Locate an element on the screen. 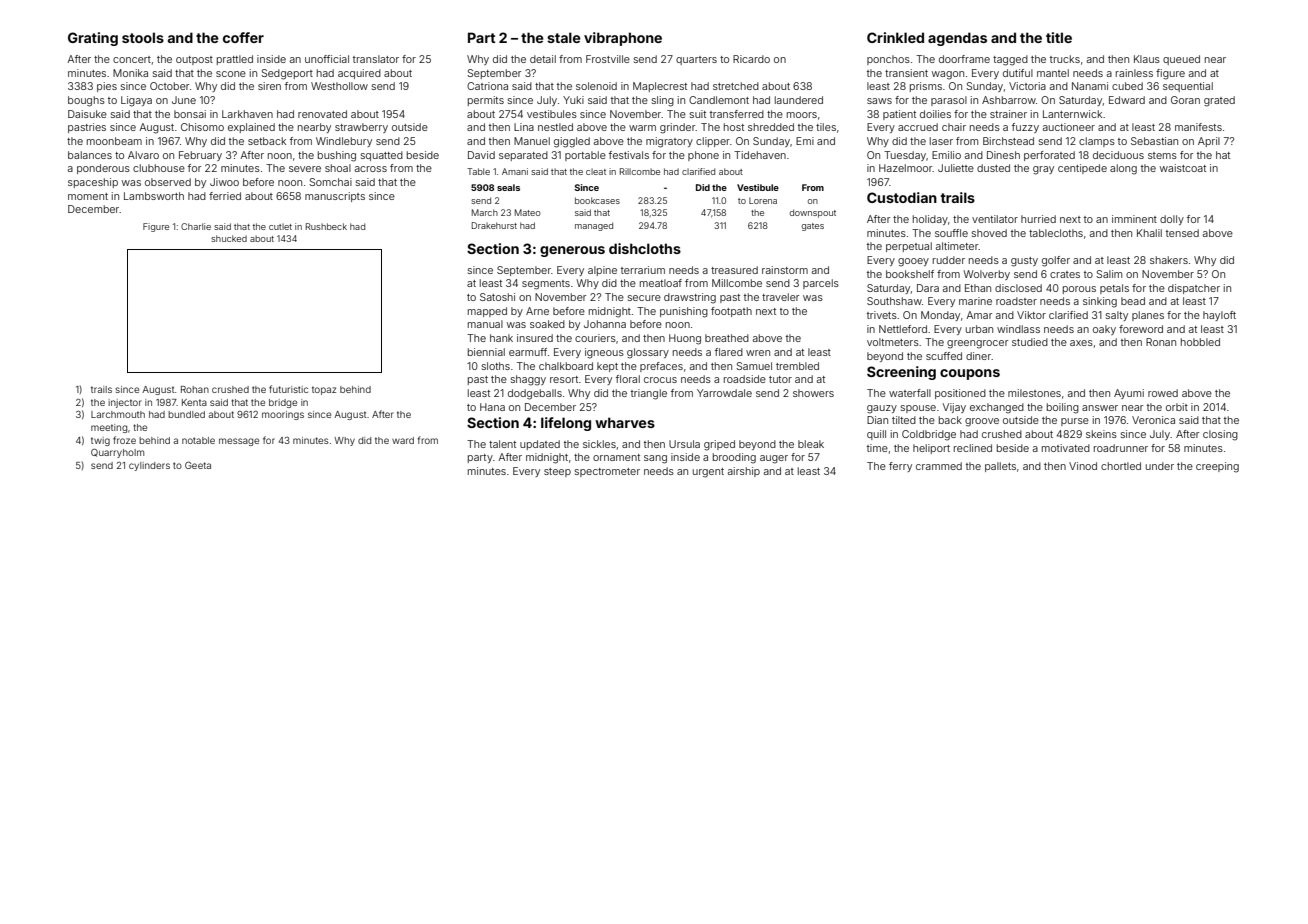  March is located at coordinates (485, 212).
